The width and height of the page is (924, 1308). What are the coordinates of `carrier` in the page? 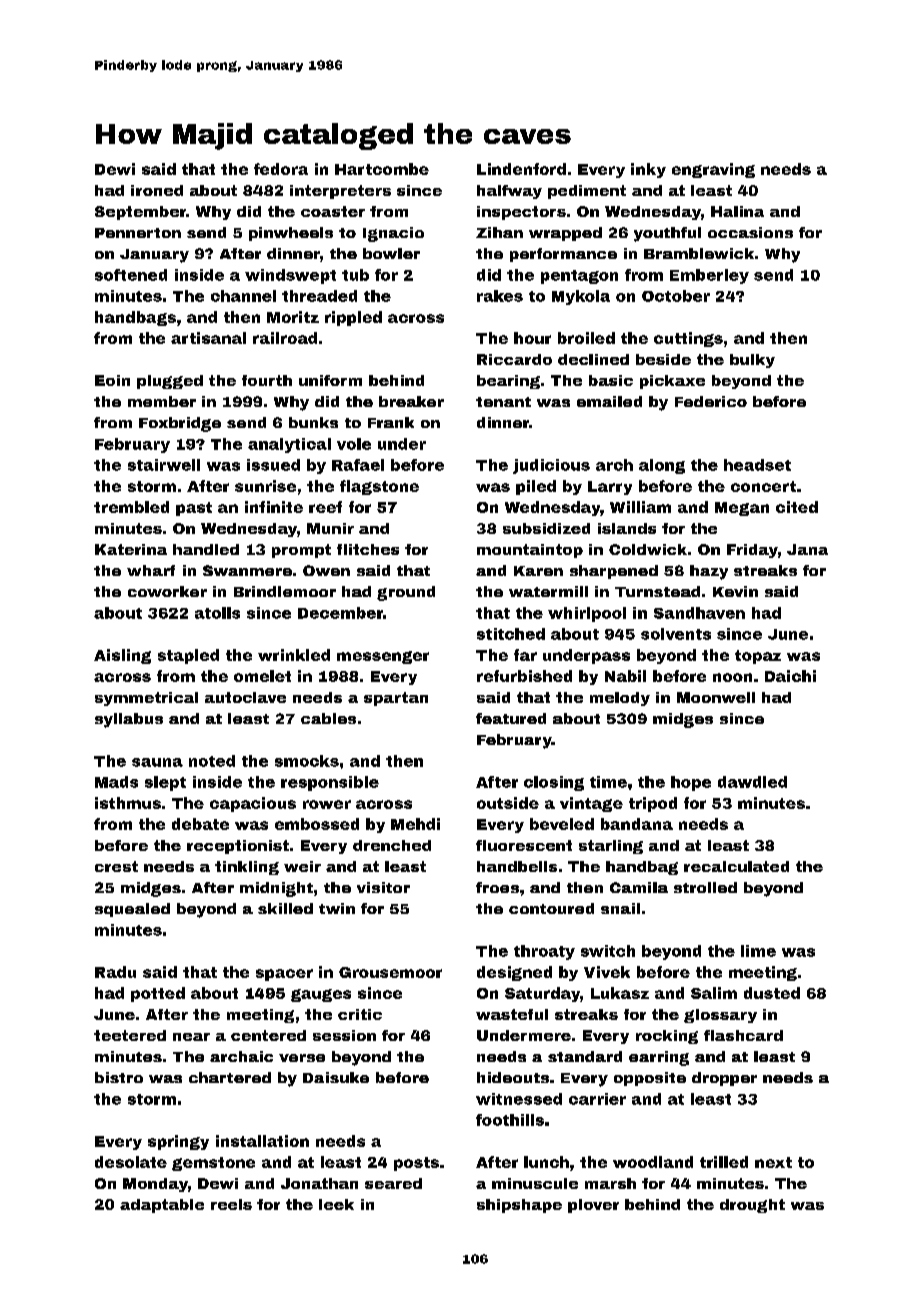 It's located at (597, 1099).
